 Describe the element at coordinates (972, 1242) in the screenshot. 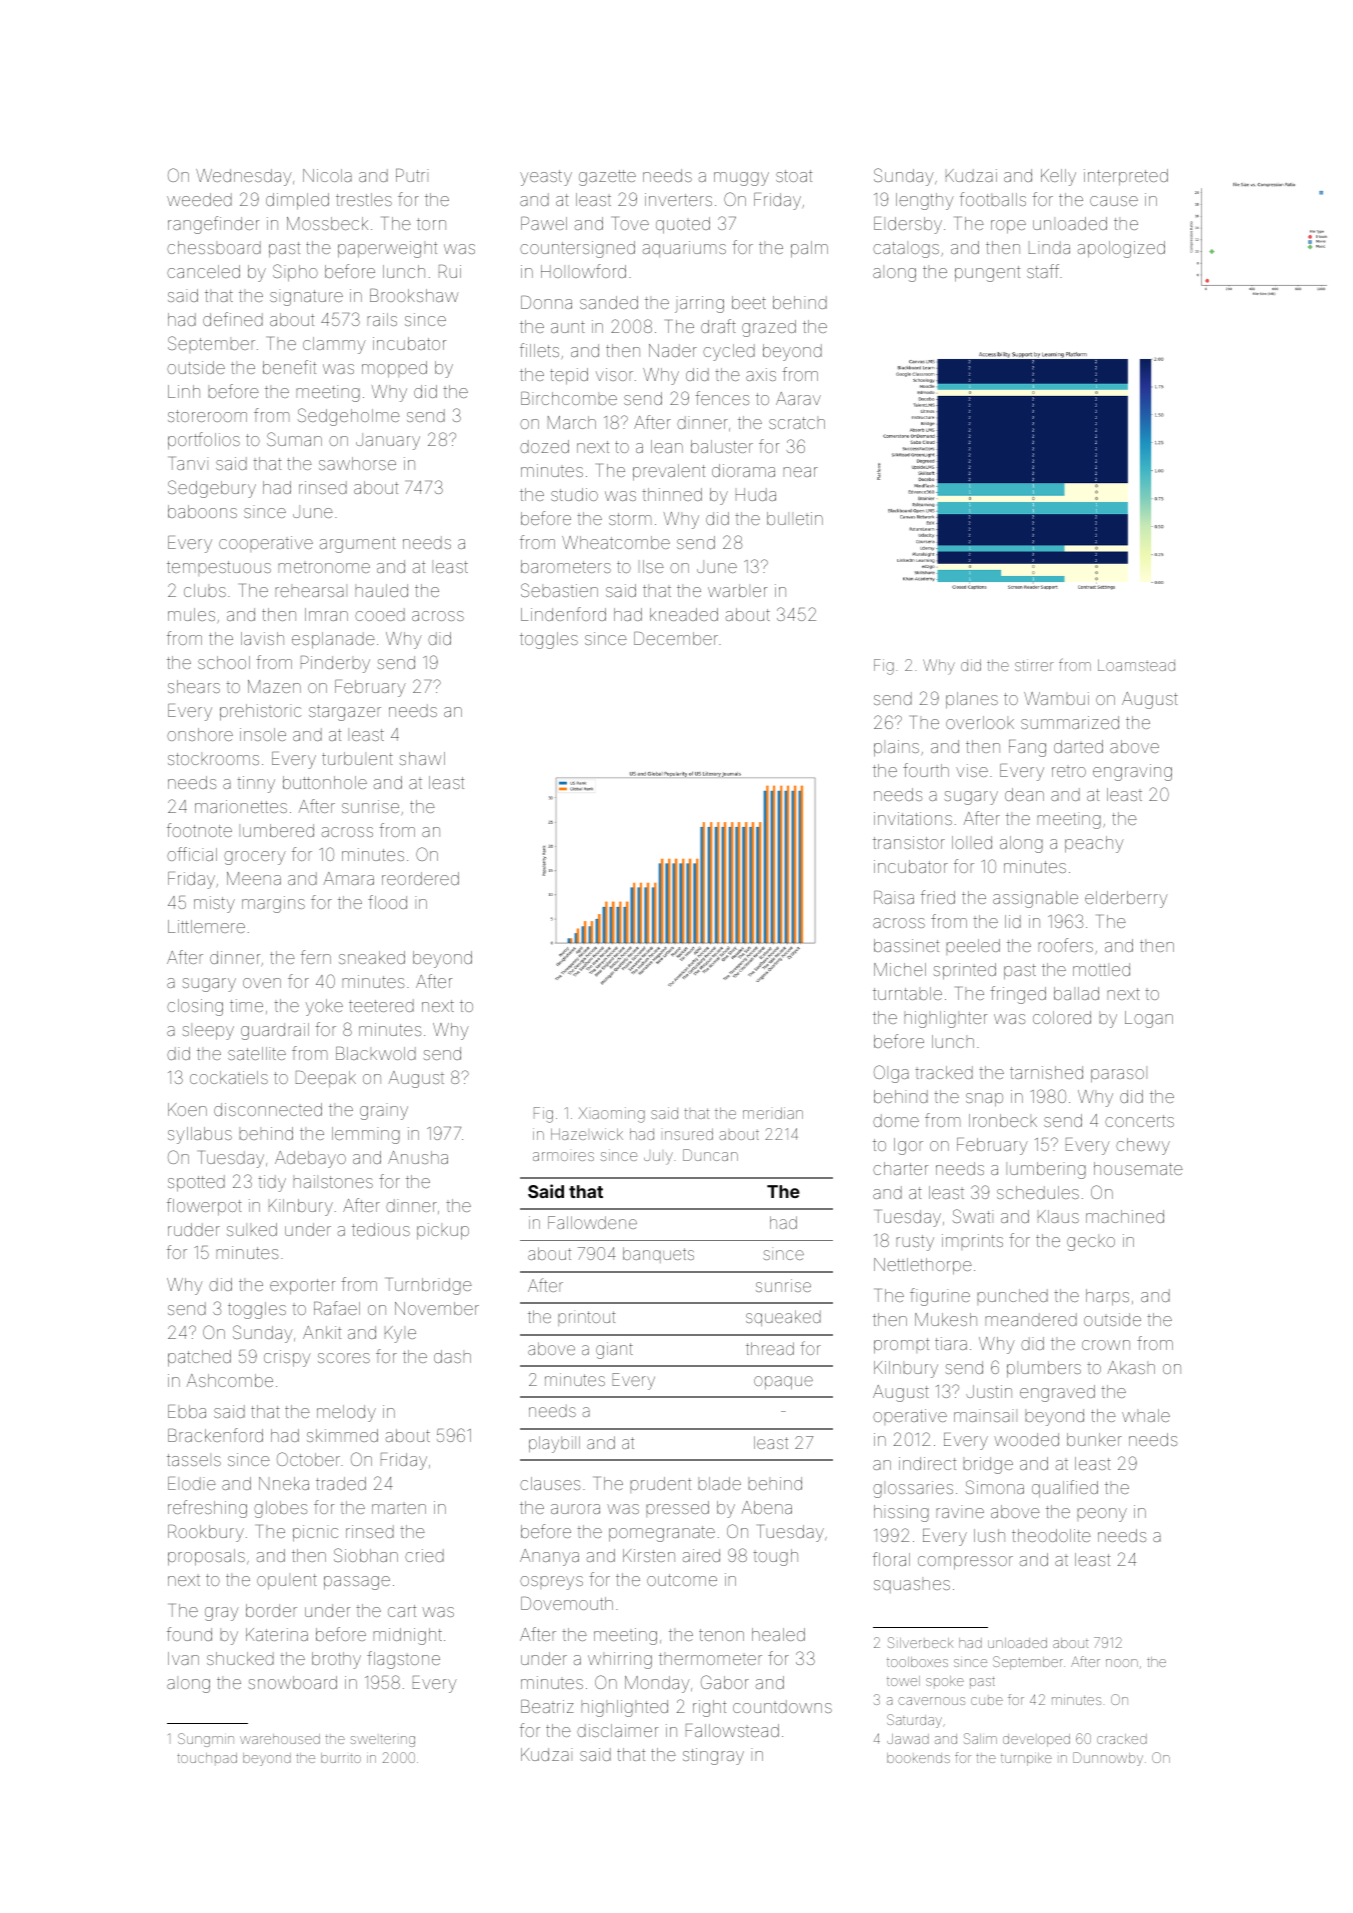

I see `imprints` at that location.
